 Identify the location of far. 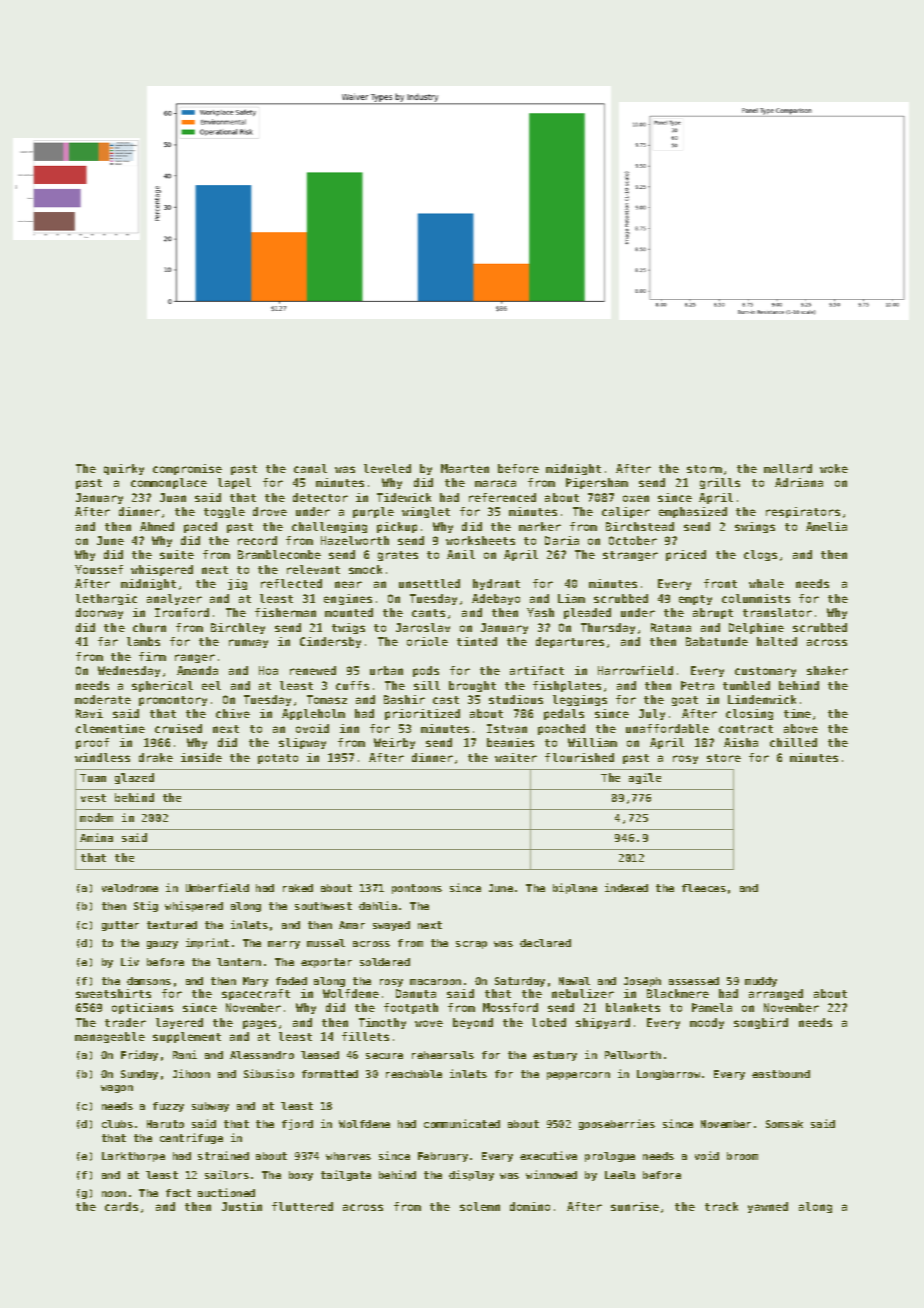
(108, 641).
